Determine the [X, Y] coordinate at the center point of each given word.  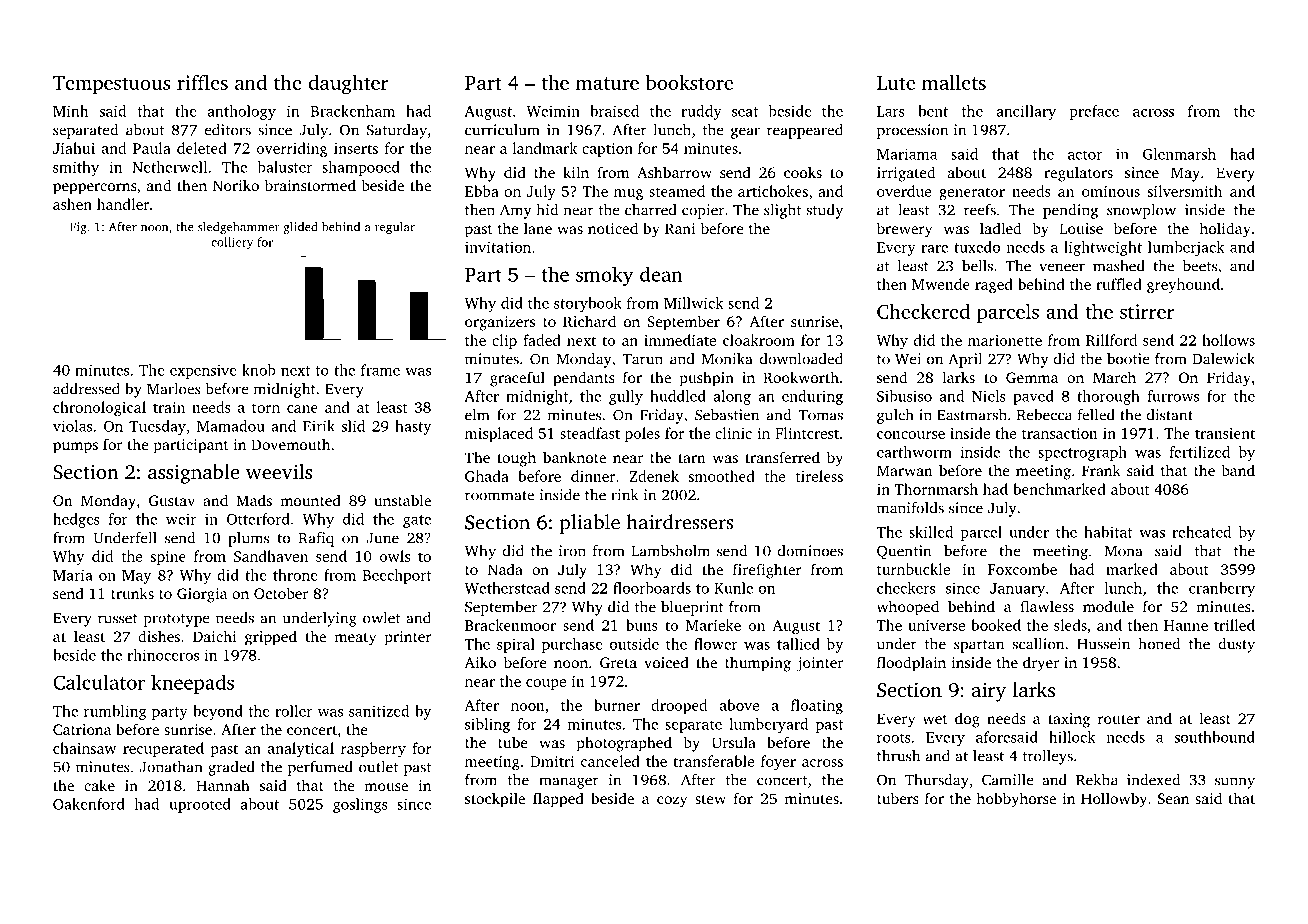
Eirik [319, 425]
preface [1094, 112]
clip [504, 341]
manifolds [910, 508]
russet [118, 619]
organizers [500, 323]
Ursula [734, 742]
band [1238, 470]
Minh [70, 111]
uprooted [200, 805]
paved [1033, 397]
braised [614, 111]
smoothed [722, 476]
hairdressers [680, 522]
